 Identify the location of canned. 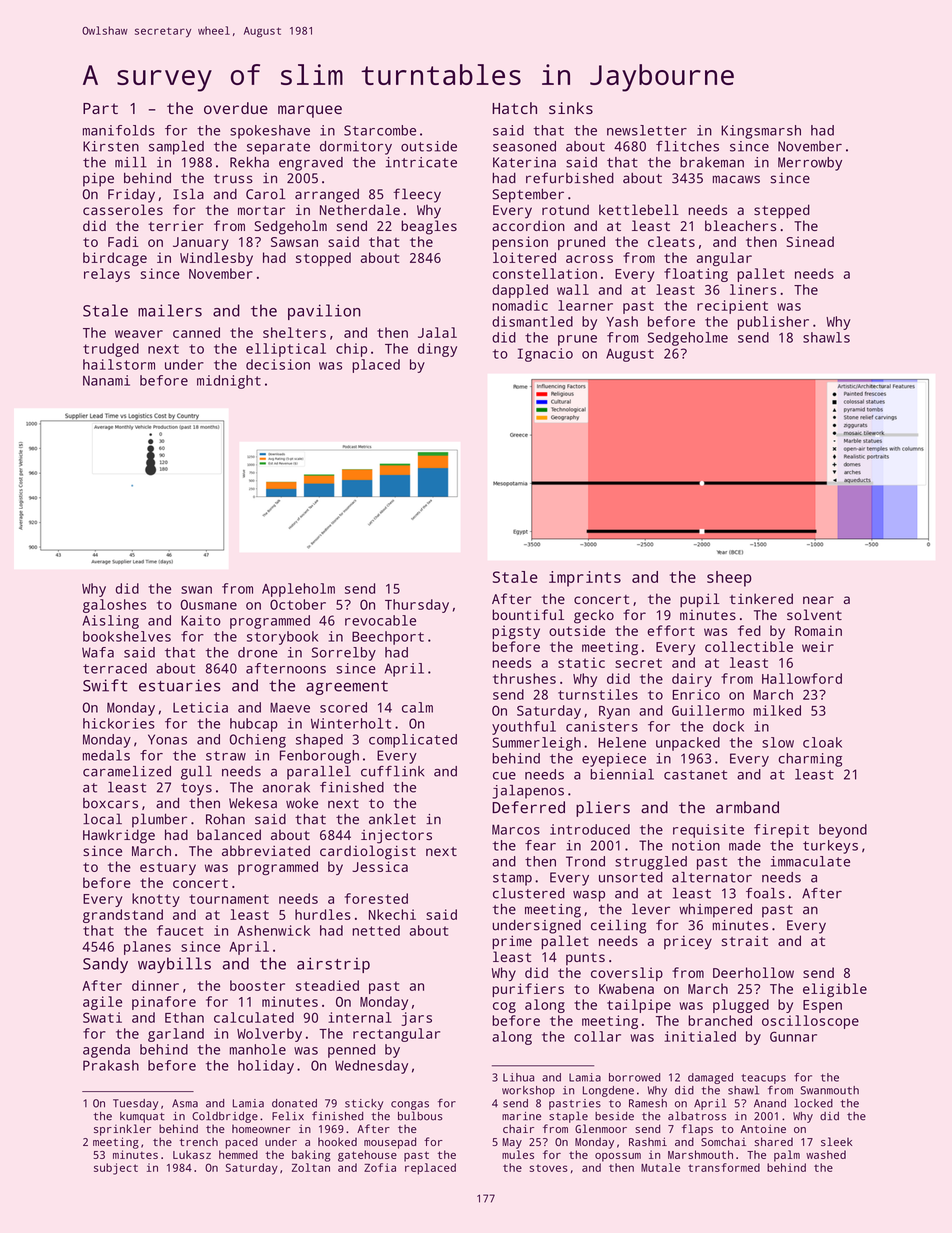
(196, 332).
